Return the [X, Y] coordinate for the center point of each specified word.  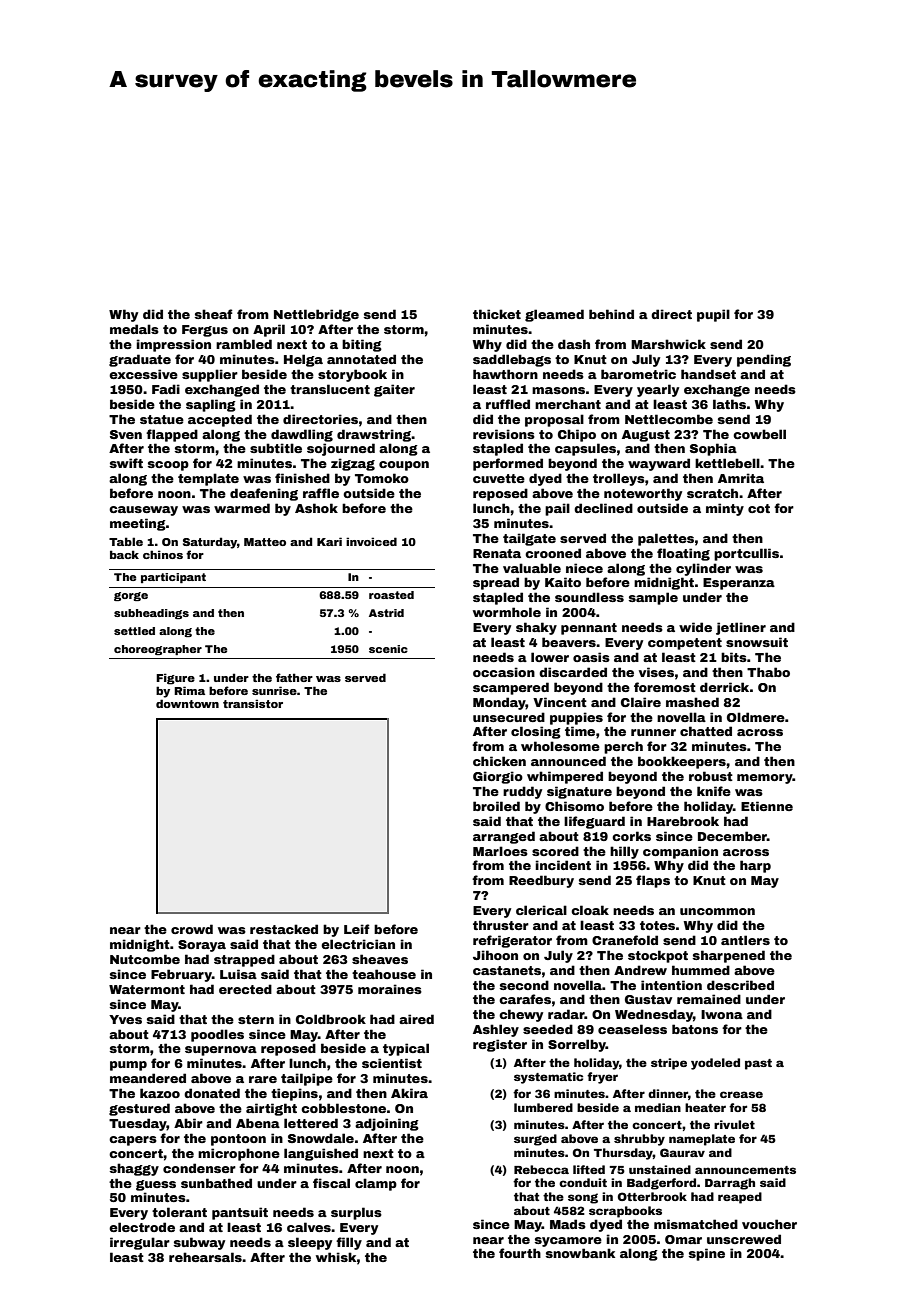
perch [623, 747]
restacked [284, 929]
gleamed [554, 315]
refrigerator [512, 941]
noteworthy [643, 494]
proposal [554, 420]
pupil [713, 315]
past [758, 1064]
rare [263, 1079]
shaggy [134, 1169]
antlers [745, 940]
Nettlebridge [316, 315]
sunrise [274, 690]
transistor [253, 703]
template [208, 479]
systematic [548, 1078]
